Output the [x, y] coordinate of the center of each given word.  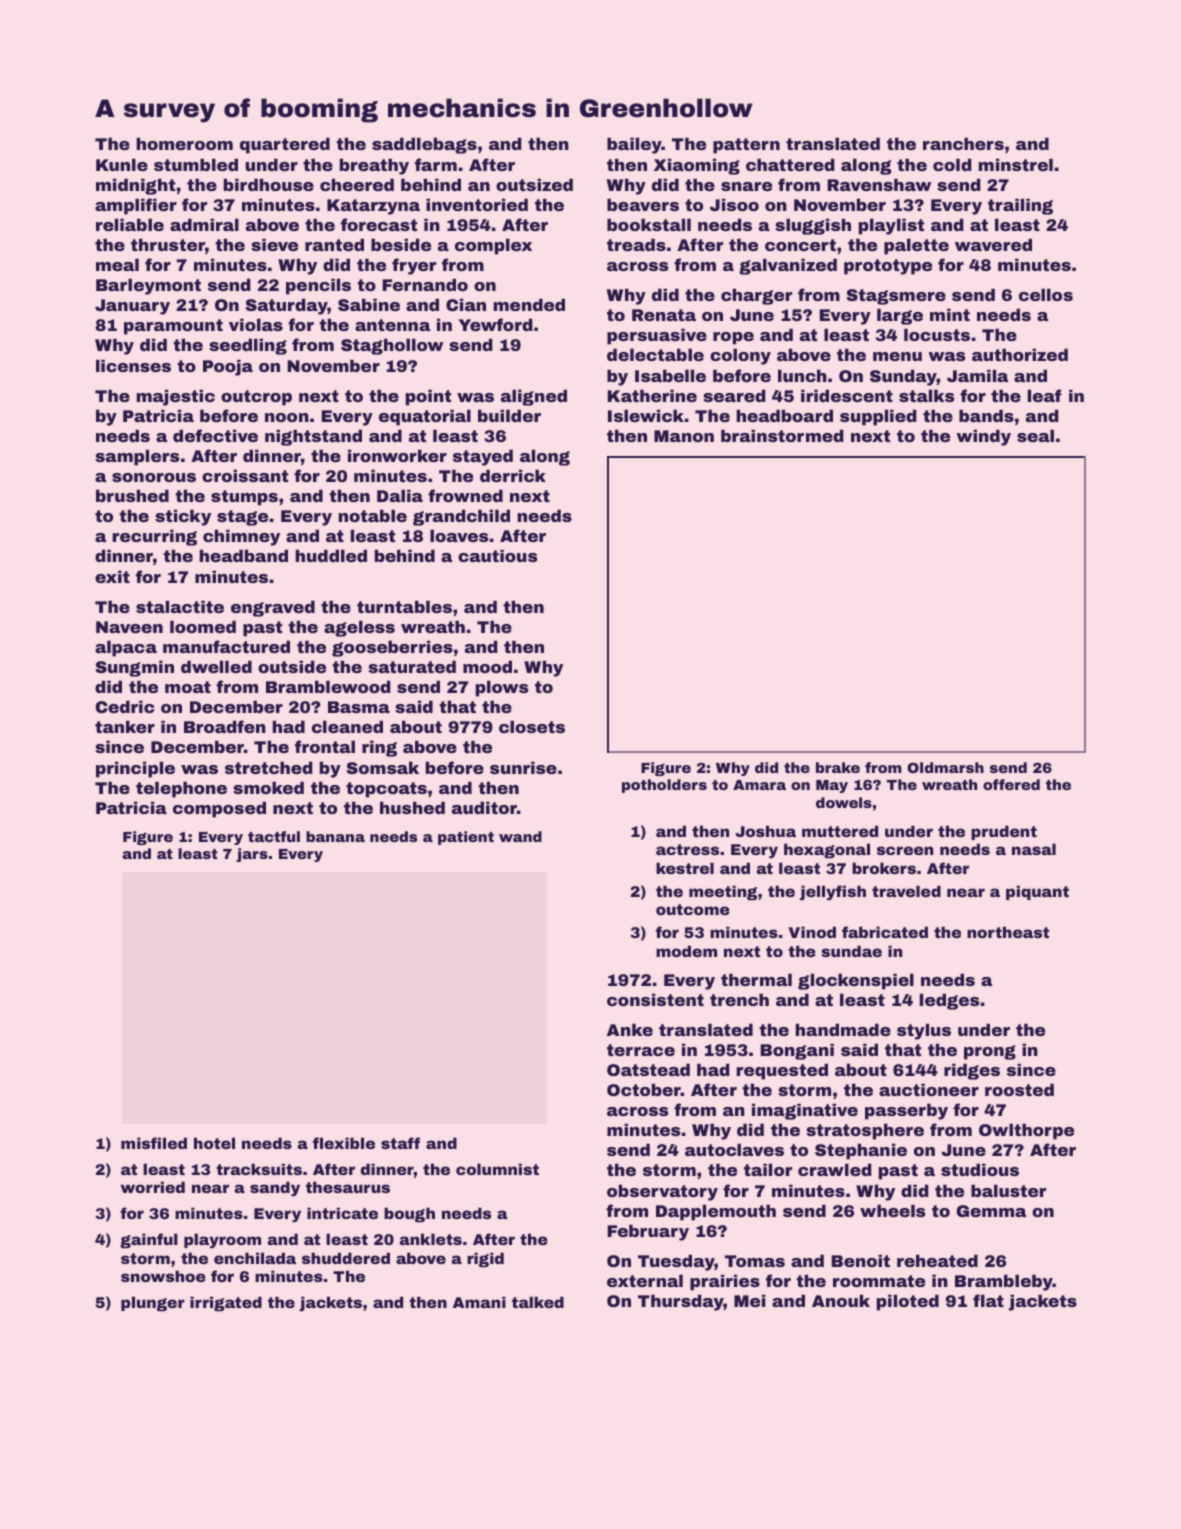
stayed [483, 457]
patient [466, 838]
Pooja [228, 367]
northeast [1008, 932]
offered [1011, 784]
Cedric [125, 706]
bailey [634, 145]
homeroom [185, 143]
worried [153, 1187]
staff [400, 1143]
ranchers [963, 143]
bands [986, 415]
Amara [759, 785]
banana [335, 836]
